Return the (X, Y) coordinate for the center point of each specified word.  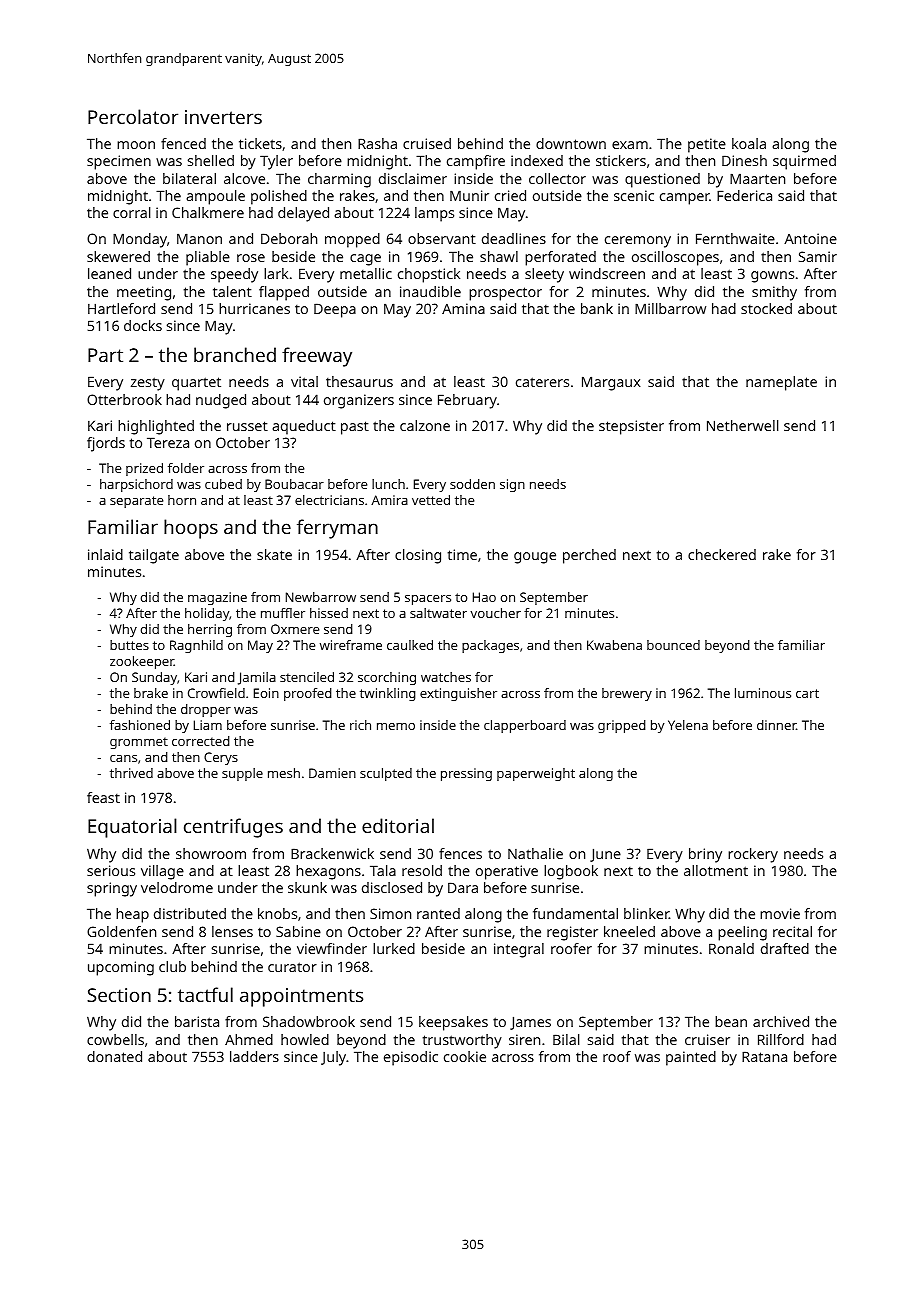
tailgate (154, 556)
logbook (571, 872)
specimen (119, 162)
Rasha (377, 143)
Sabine (298, 931)
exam (630, 145)
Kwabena (614, 645)
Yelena (688, 725)
